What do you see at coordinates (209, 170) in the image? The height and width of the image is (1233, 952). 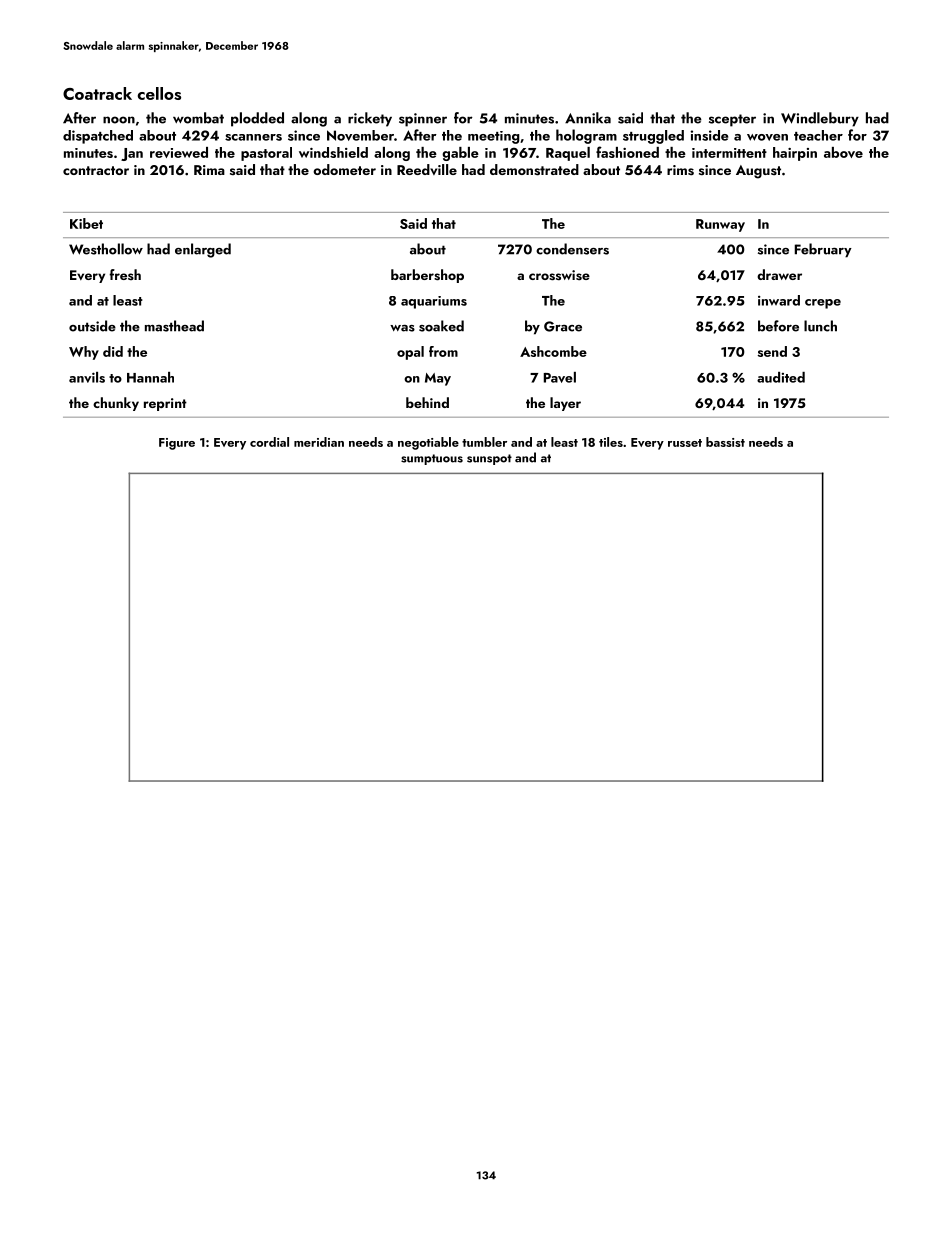 I see `Rima` at bounding box center [209, 170].
